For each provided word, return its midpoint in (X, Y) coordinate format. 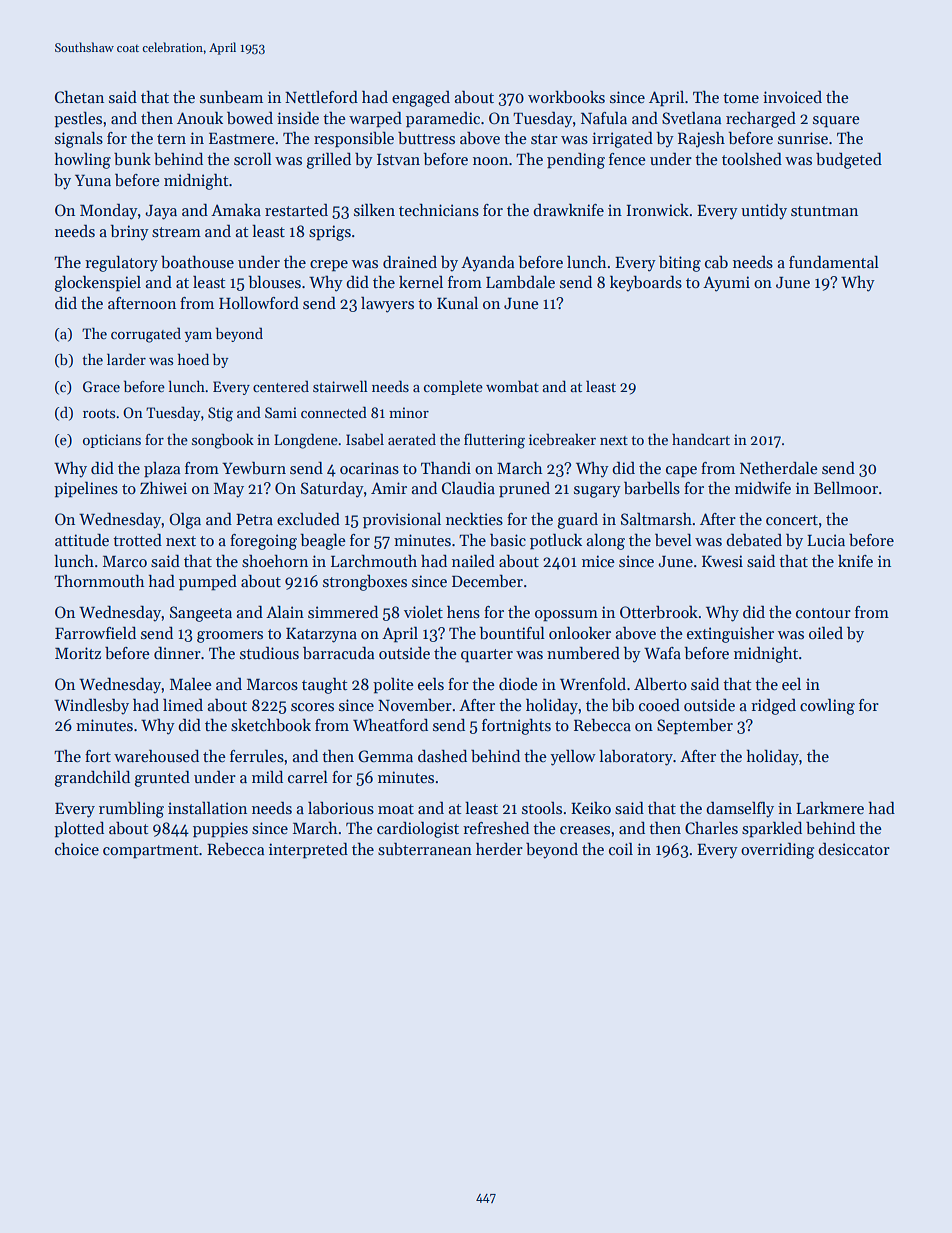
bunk (132, 158)
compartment (151, 852)
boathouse (197, 262)
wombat (512, 386)
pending (576, 160)
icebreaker (562, 439)
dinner (177, 653)
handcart (701, 439)
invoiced (792, 97)
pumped (208, 582)
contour (823, 613)
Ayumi (726, 284)
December (487, 581)
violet (423, 611)
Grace (101, 386)
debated (754, 540)
